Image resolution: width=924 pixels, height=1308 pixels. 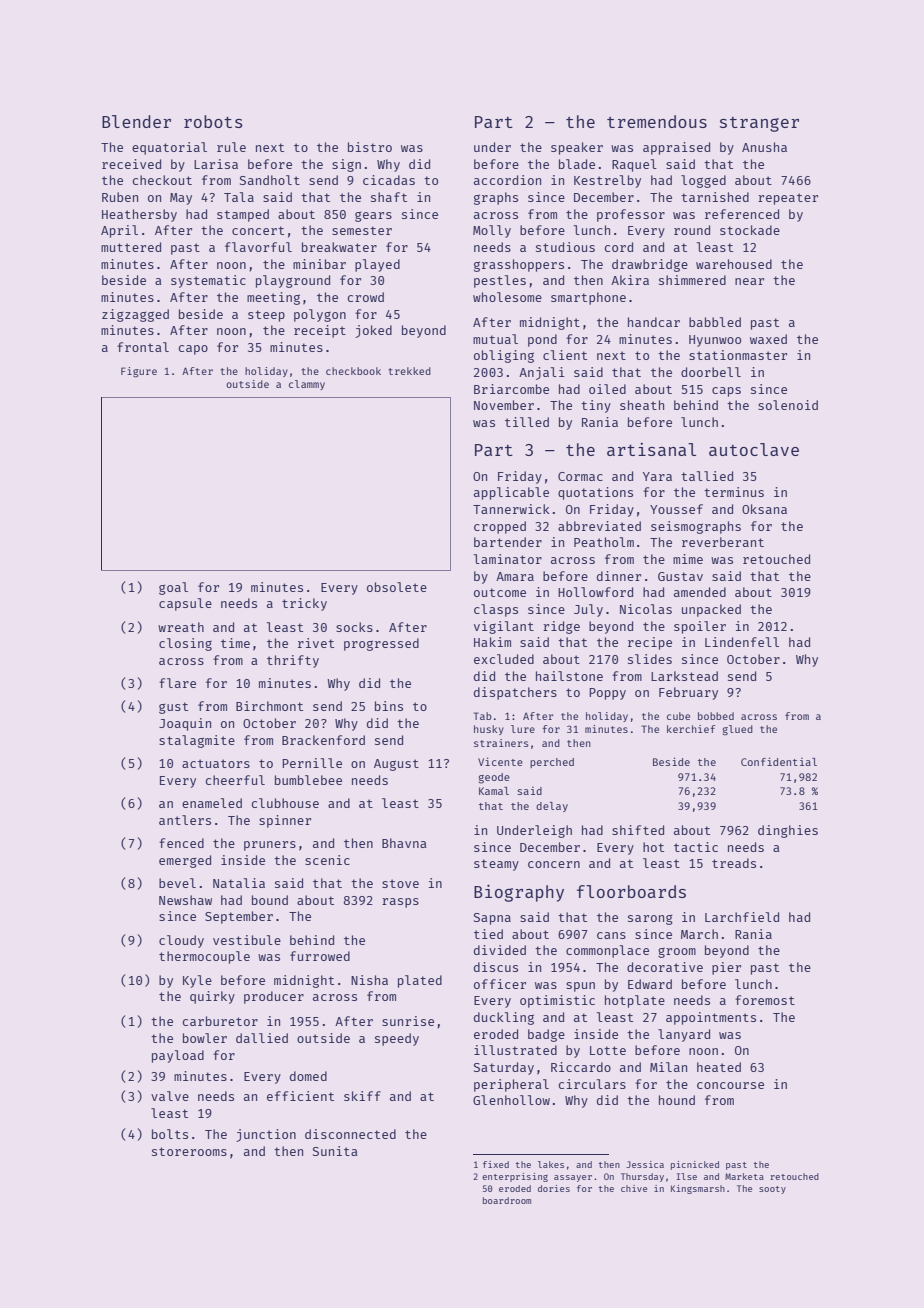 I want to click on Natalia, so click(x=239, y=883).
